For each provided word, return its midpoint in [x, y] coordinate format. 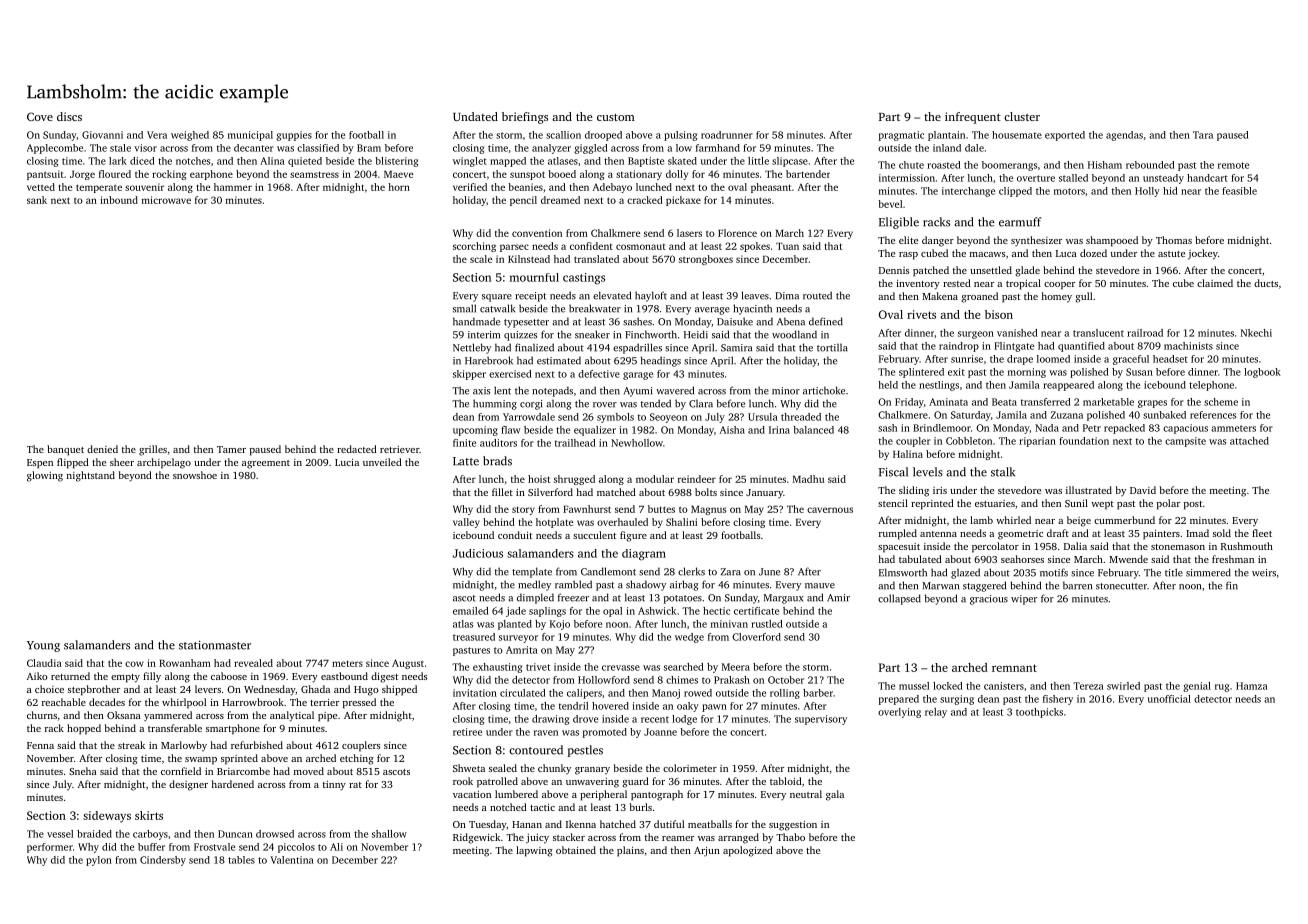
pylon [99, 861]
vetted [41, 187]
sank [37, 200]
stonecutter [1121, 586]
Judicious [478, 553]
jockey [1203, 254]
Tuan [787, 246]
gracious [989, 600]
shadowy [646, 585]
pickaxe [683, 201]
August [408, 664]
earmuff [1020, 222]
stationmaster [215, 645]
